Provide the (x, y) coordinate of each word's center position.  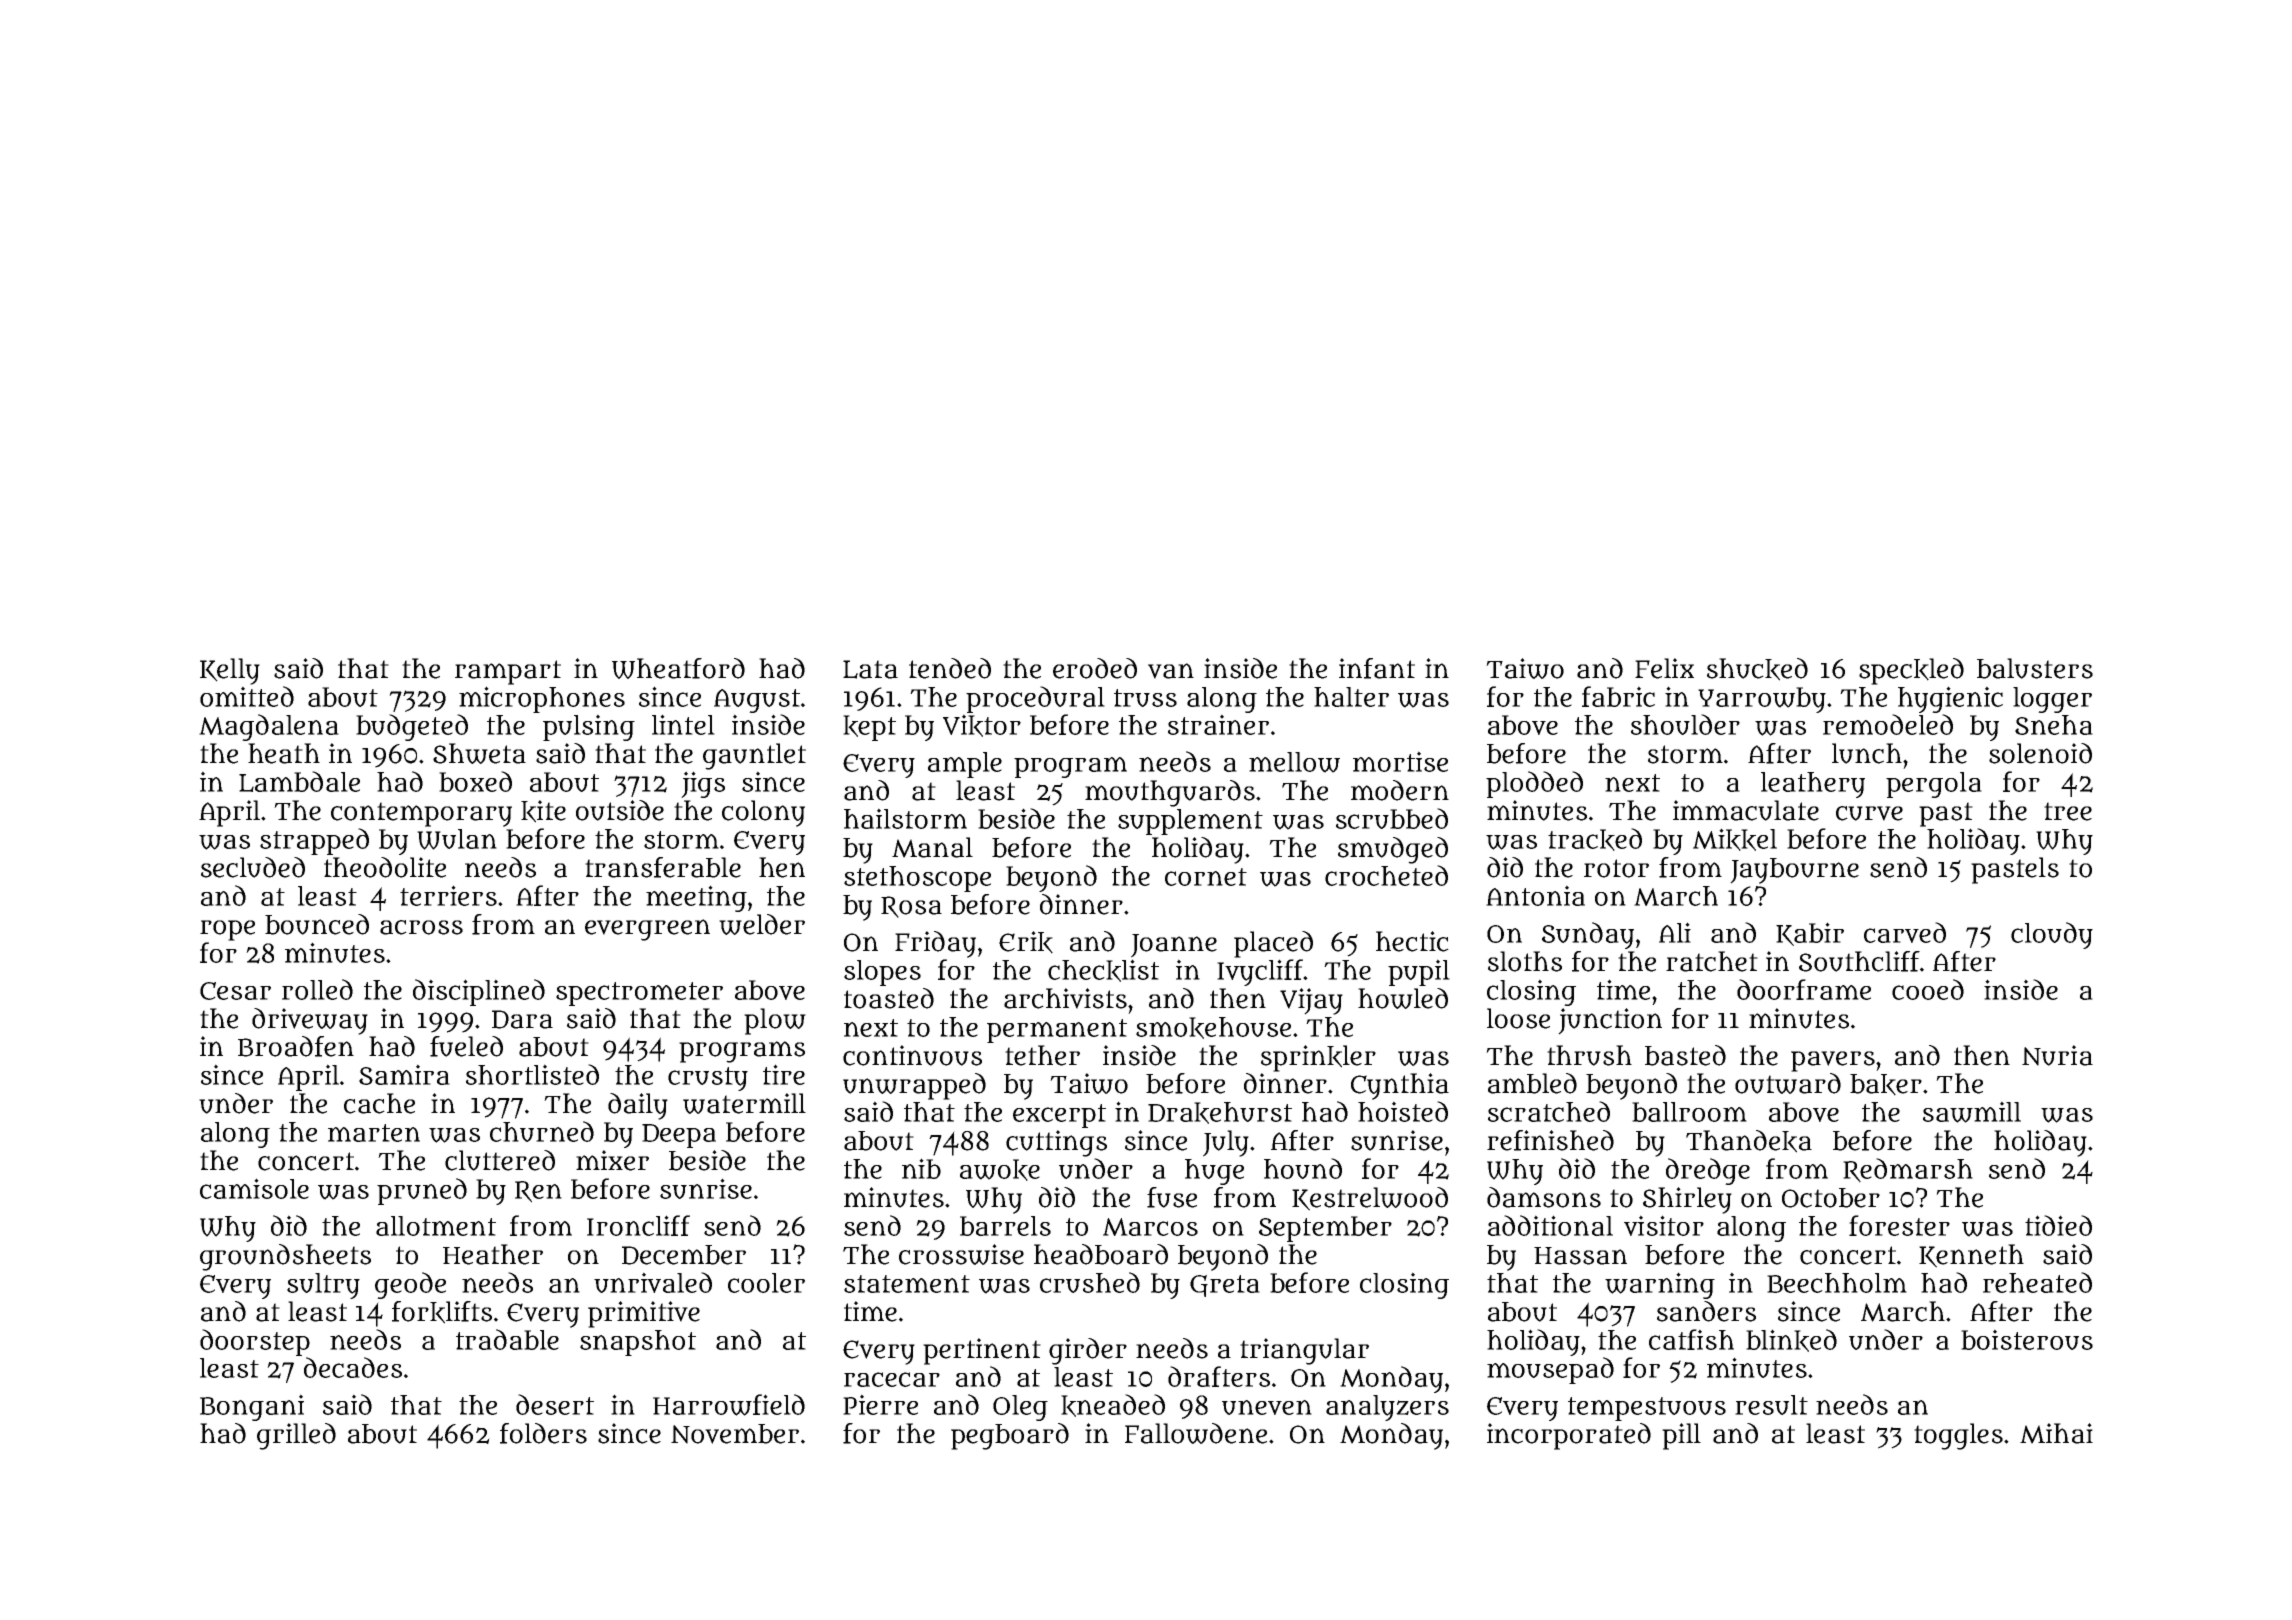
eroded (1095, 668)
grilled (296, 1436)
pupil (1419, 972)
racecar (892, 1379)
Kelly (230, 671)
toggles (1958, 1436)
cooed (1928, 989)
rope (227, 930)
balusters (2035, 668)
